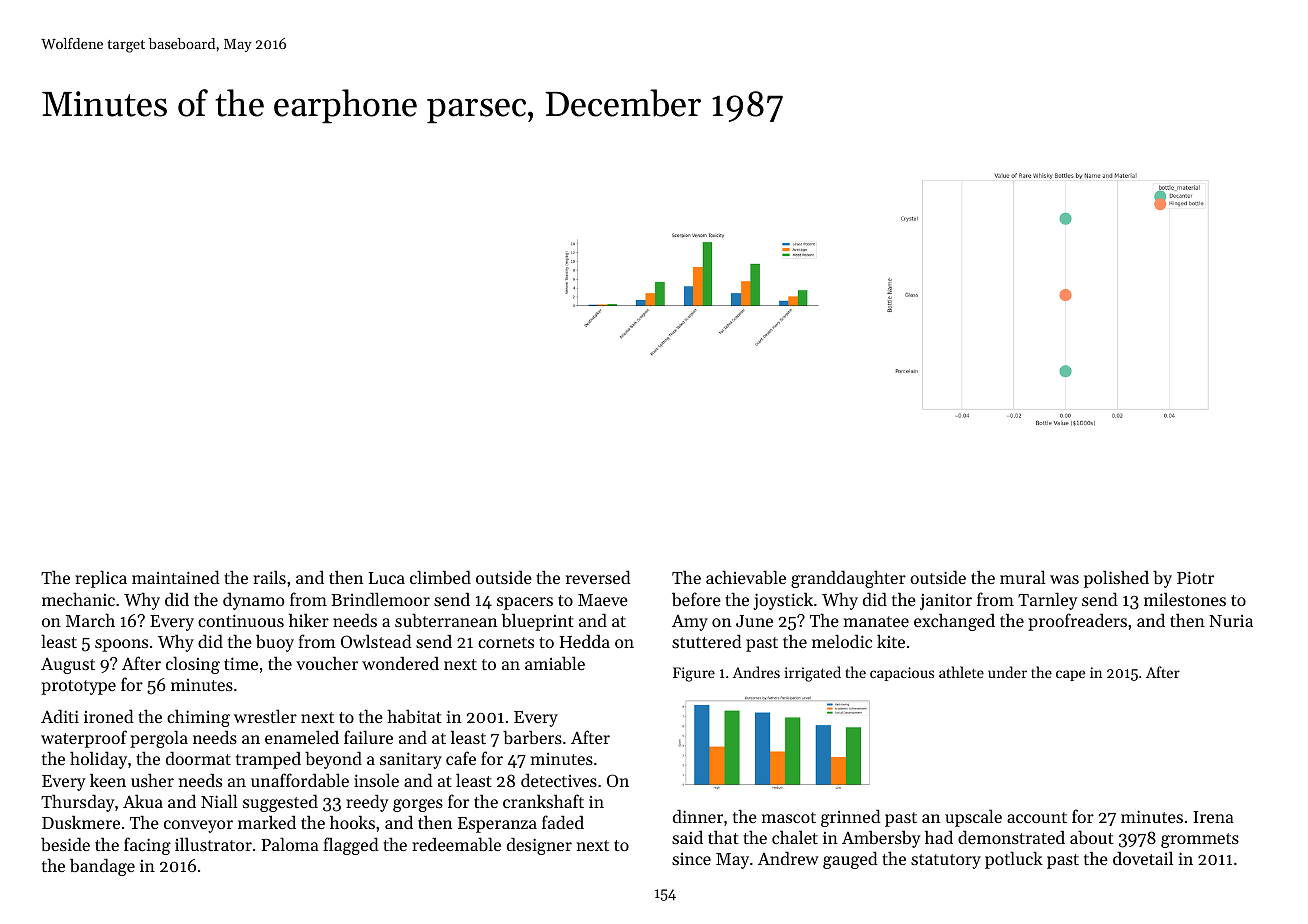  What do you see at coordinates (783, 601) in the document?
I see `joystick` at bounding box center [783, 601].
